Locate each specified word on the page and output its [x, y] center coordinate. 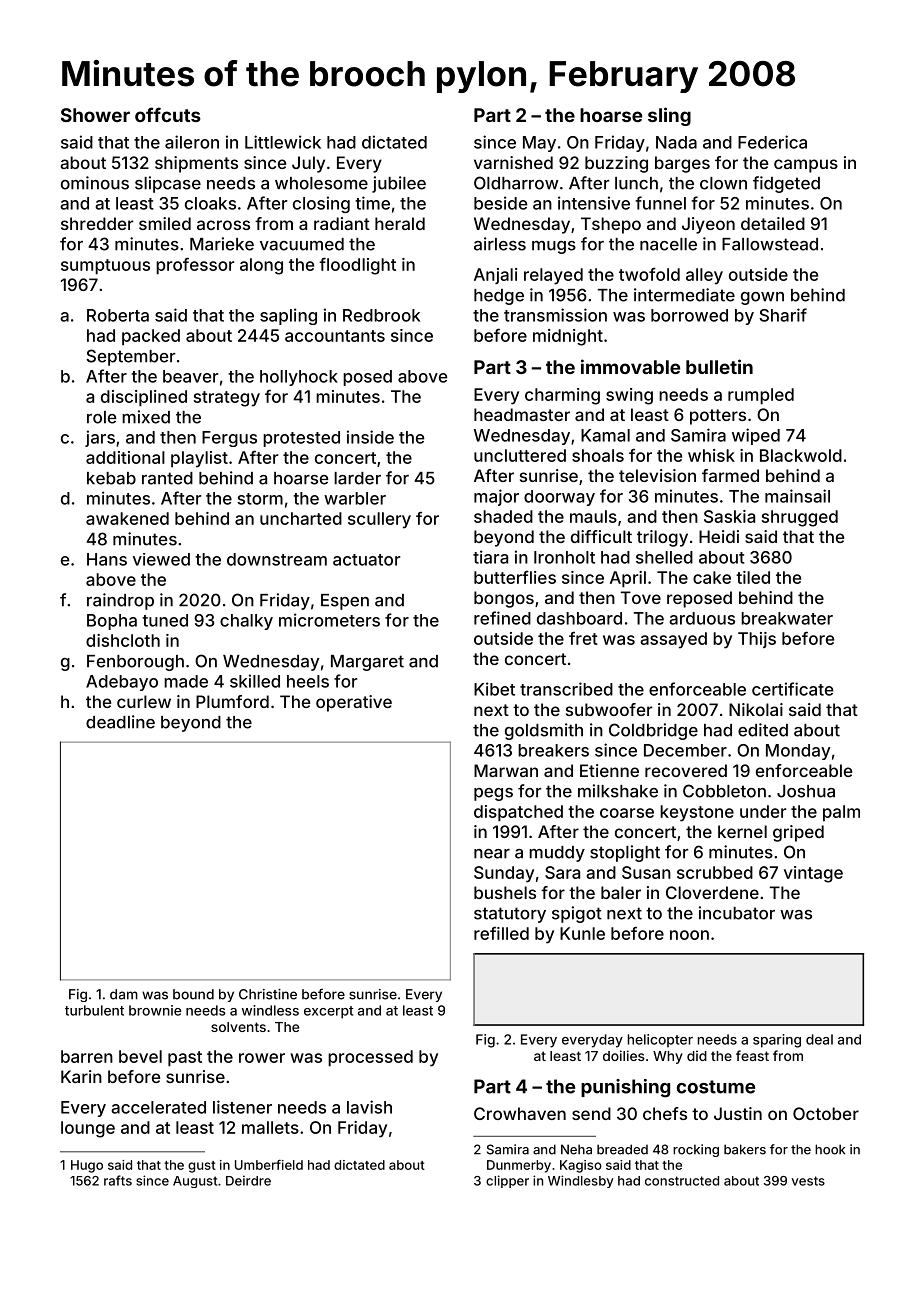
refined [502, 618]
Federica [772, 142]
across [223, 225]
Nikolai [756, 709]
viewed [161, 559]
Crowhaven [520, 1113]
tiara [490, 557]
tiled [753, 577]
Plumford [232, 701]
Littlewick [283, 142]
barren [87, 1056]
